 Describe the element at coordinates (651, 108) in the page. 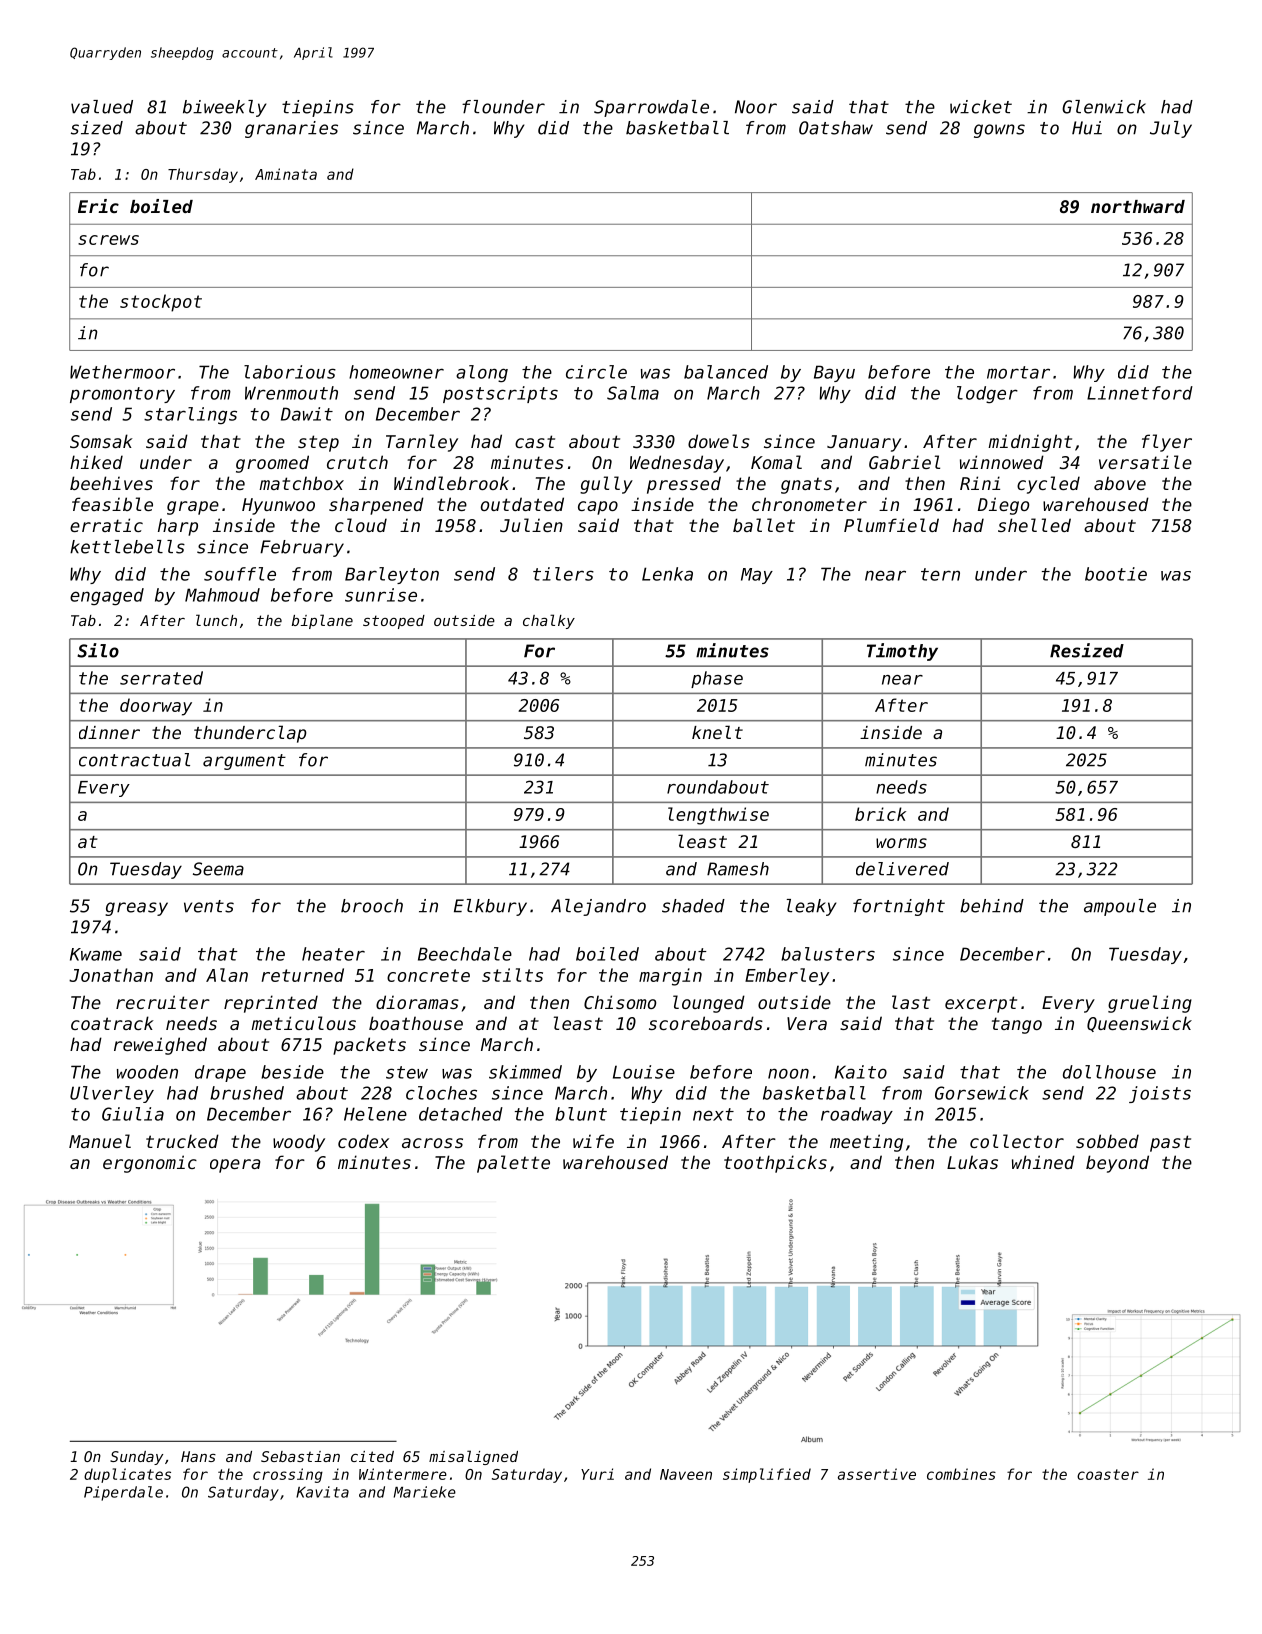

I see `Sparrowdale` at that location.
